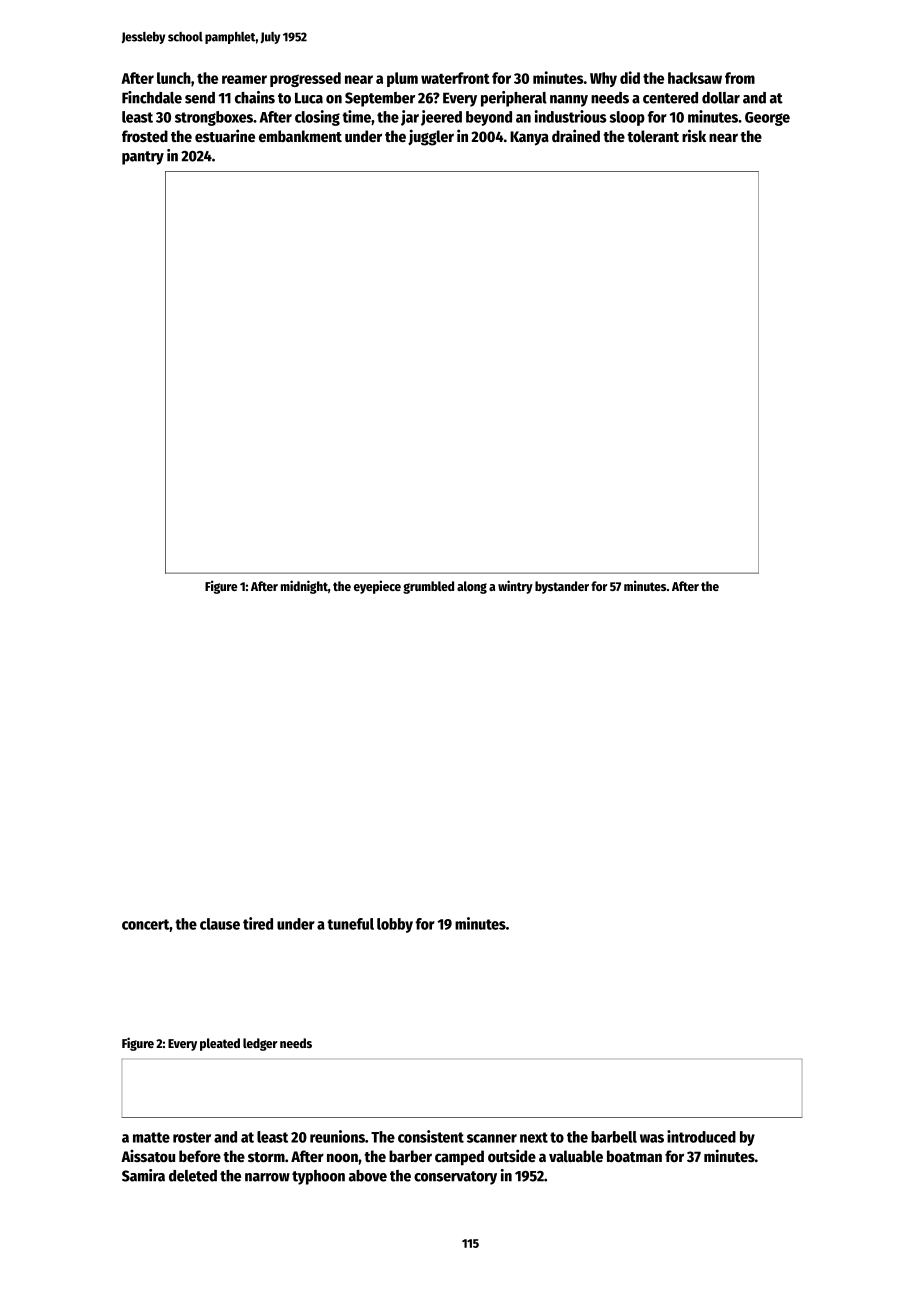  What do you see at coordinates (300, 136) in the document?
I see `embankment` at bounding box center [300, 136].
